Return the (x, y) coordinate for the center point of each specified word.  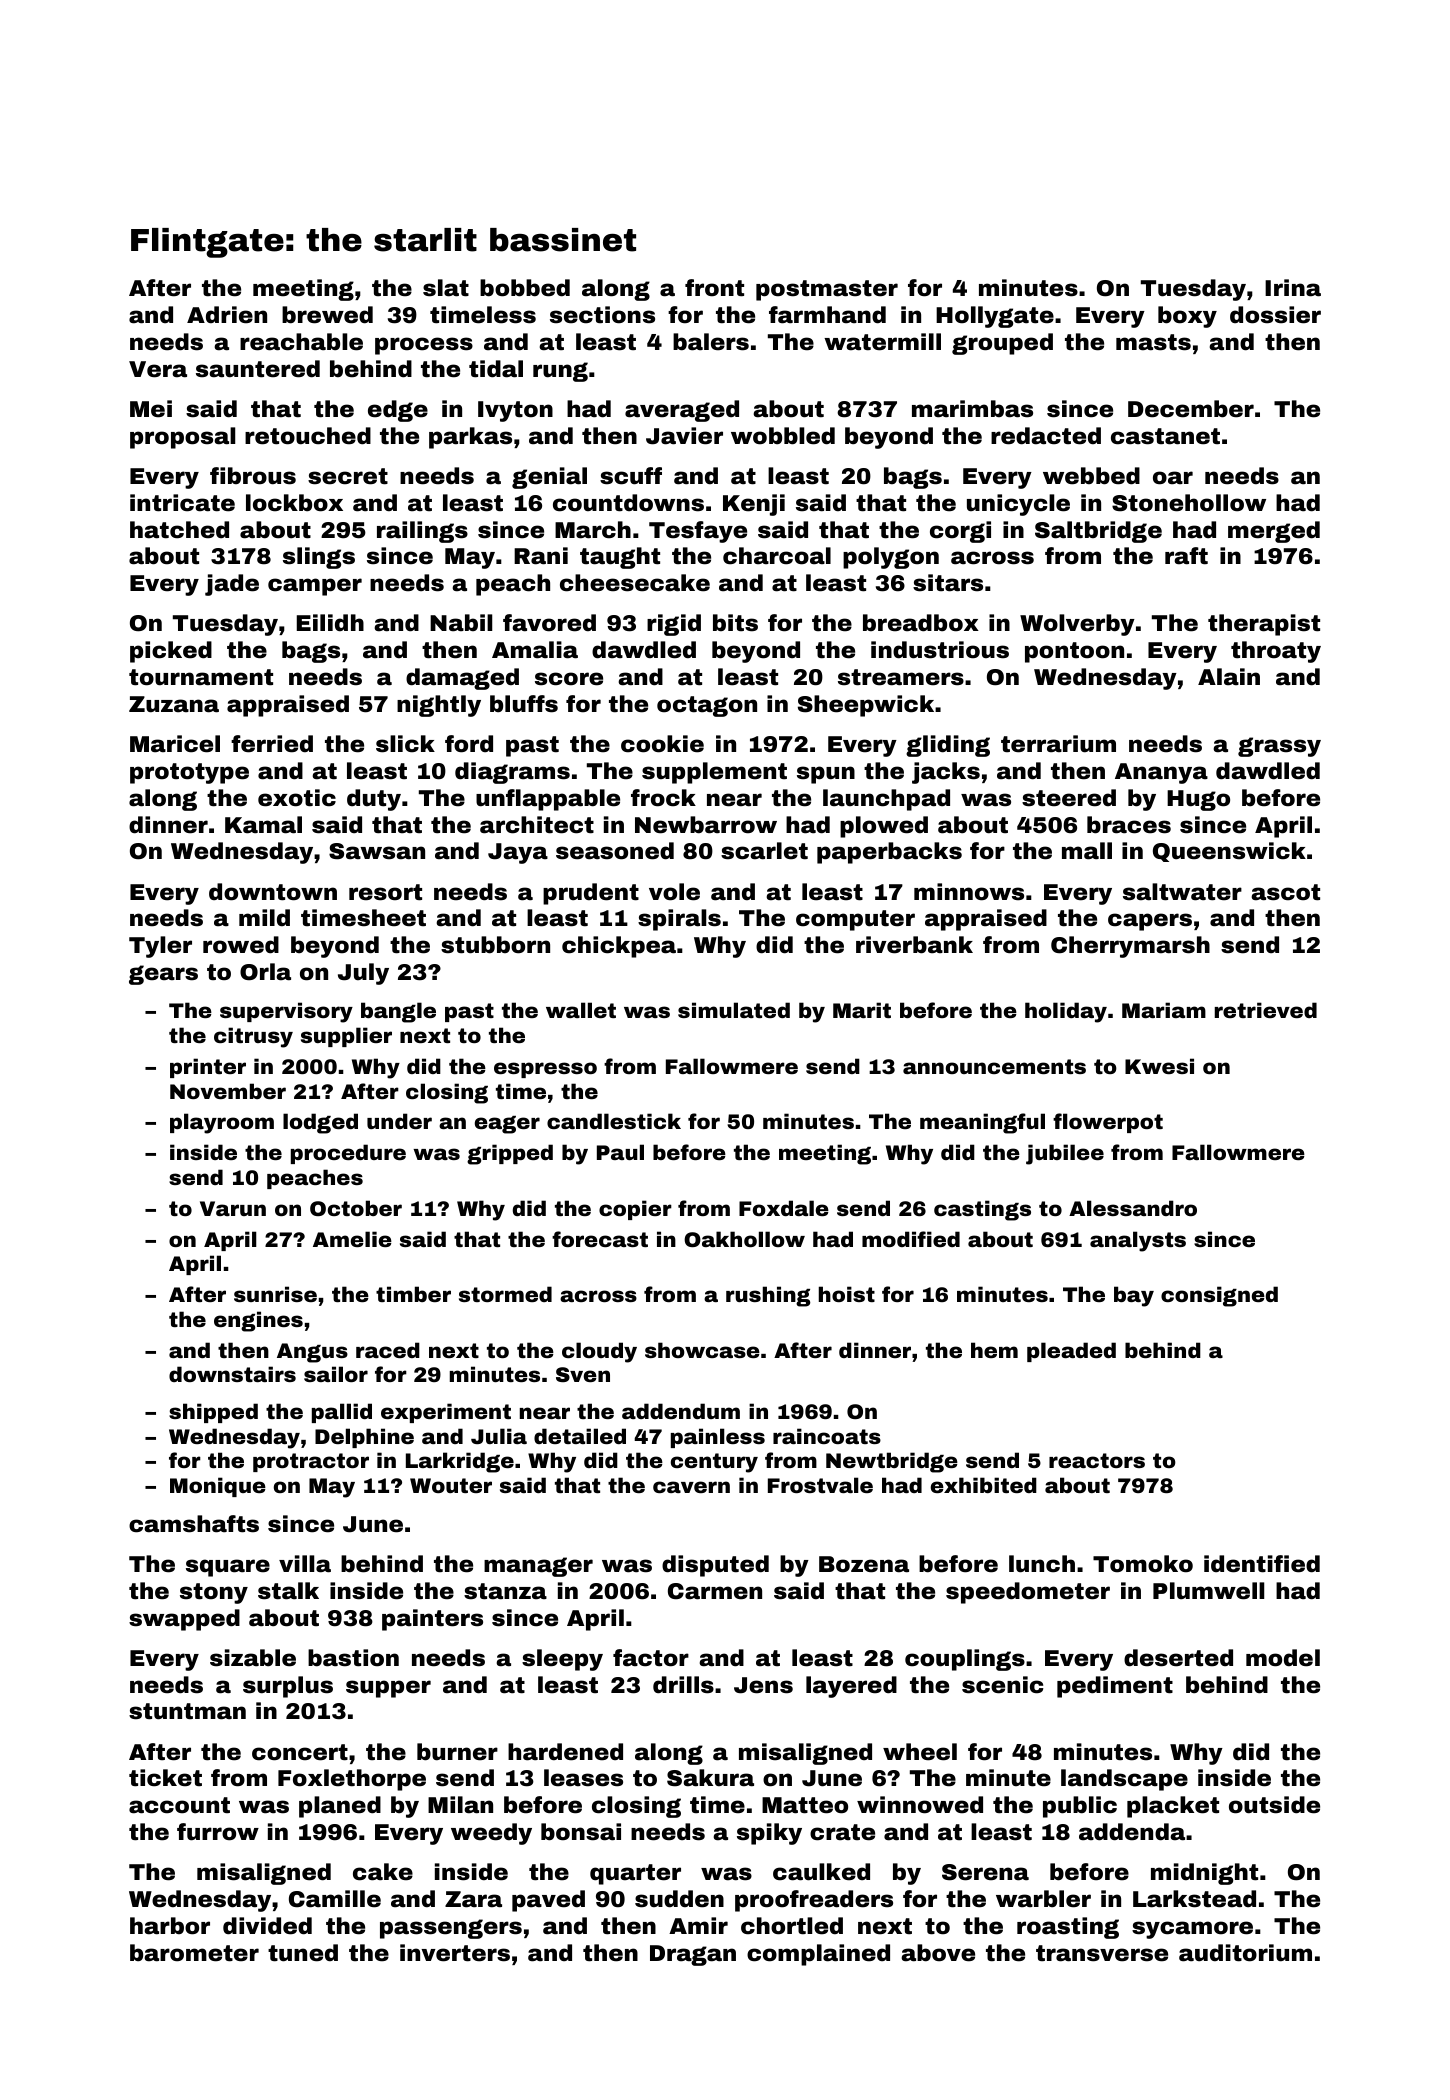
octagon (707, 706)
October (356, 1208)
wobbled (783, 436)
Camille (335, 1899)
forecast (600, 1239)
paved (548, 1901)
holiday (1066, 1012)
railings (422, 532)
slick (405, 744)
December (1191, 409)
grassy (1279, 747)
